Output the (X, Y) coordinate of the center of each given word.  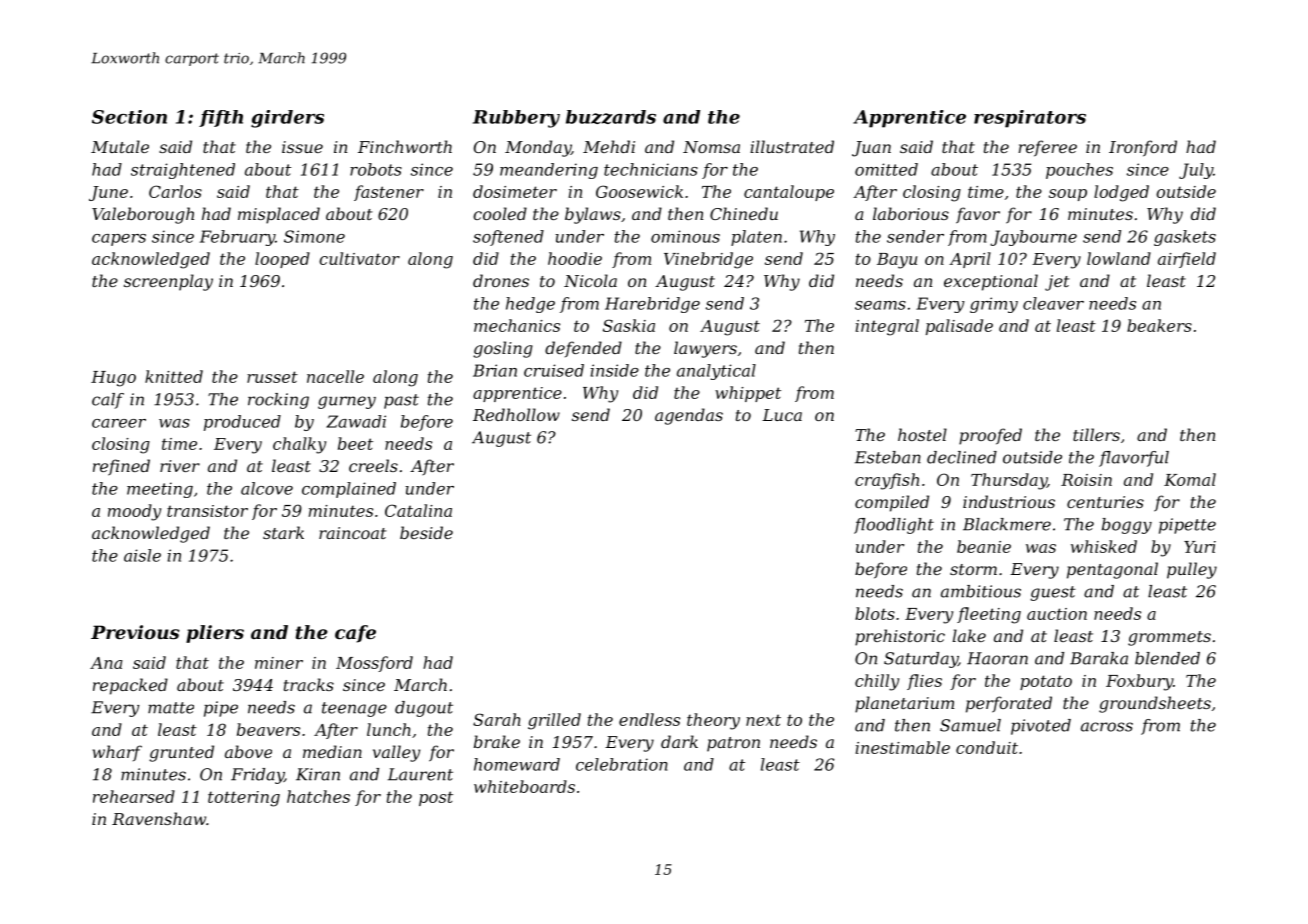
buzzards (611, 117)
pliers (215, 634)
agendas (689, 416)
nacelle (335, 376)
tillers (1096, 434)
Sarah (497, 719)
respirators (1030, 119)
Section (129, 117)
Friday (257, 776)
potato (1046, 682)
